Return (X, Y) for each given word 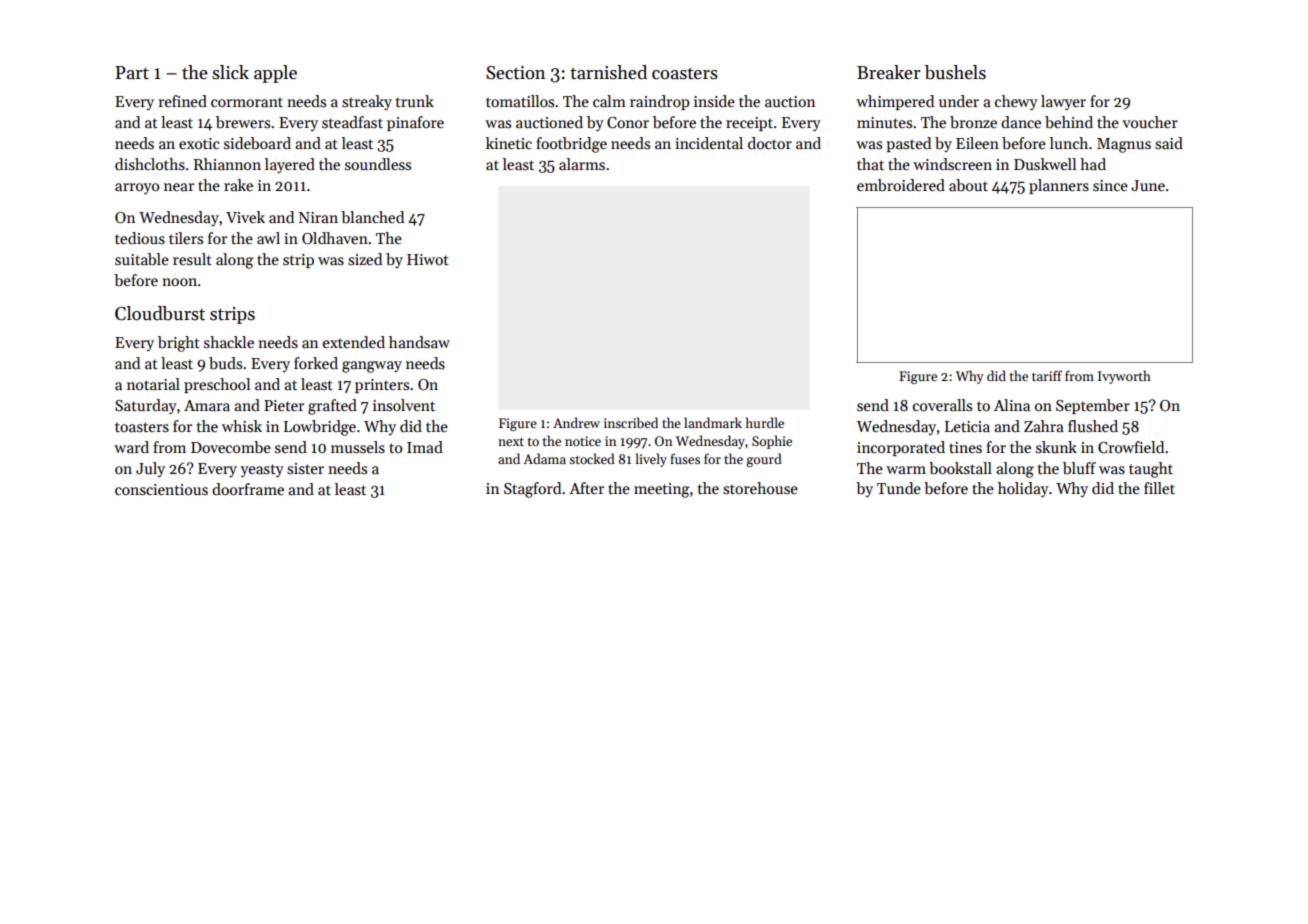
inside (714, 101)
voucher (1150, 122)
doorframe (248, 489)
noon (179, 282)
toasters (142, 427)
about (968, 185)
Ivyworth (1124, 377)
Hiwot (428, 259)
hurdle (765, 422)
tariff (1047, 375)
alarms (582, 164)
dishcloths (150, 164)
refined (182, 101)
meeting (662, 490)
